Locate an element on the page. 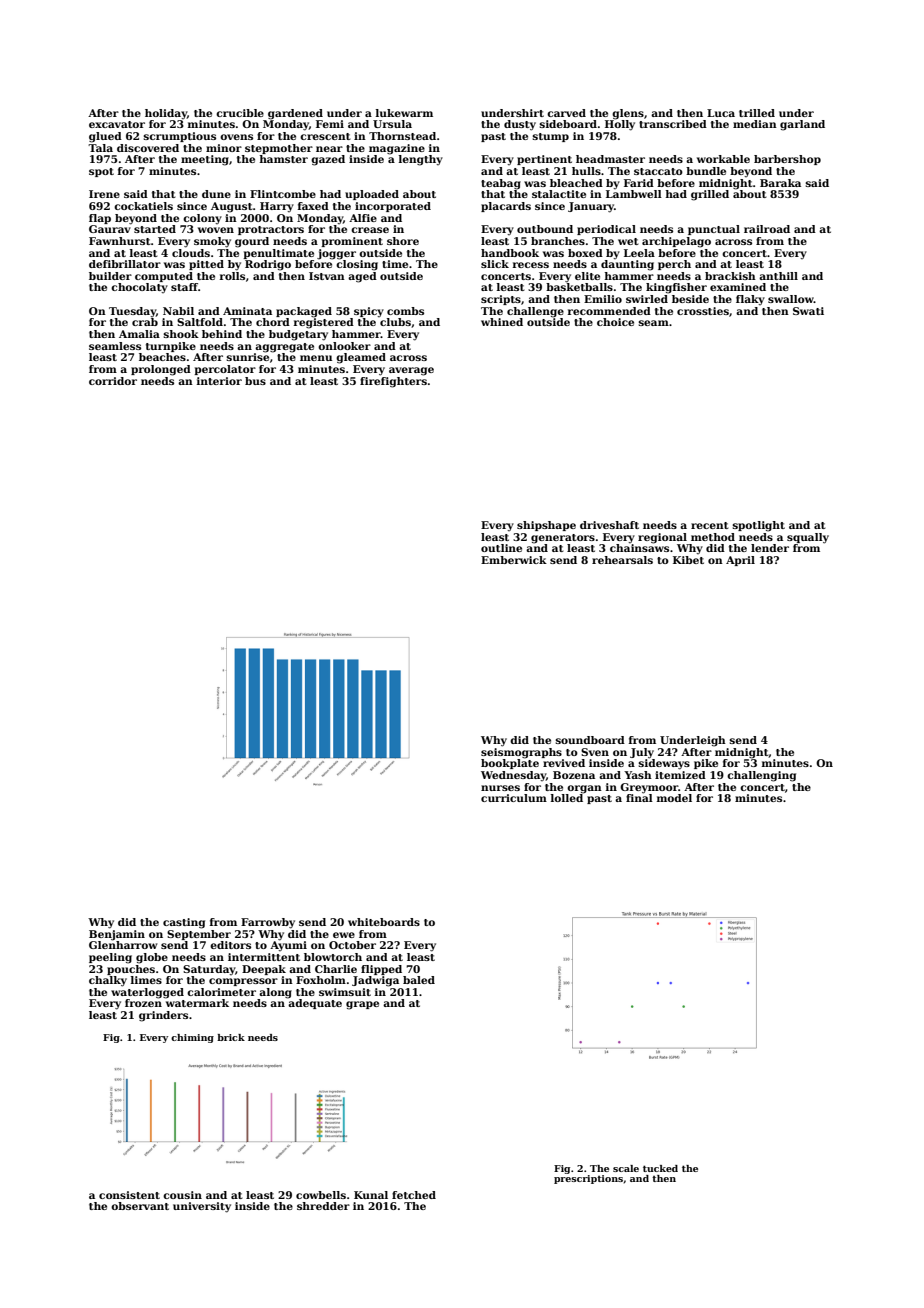 Image resolution: width=924 pixels, height=1308 pixels. tucked is located at coordinates (660, 1168).
